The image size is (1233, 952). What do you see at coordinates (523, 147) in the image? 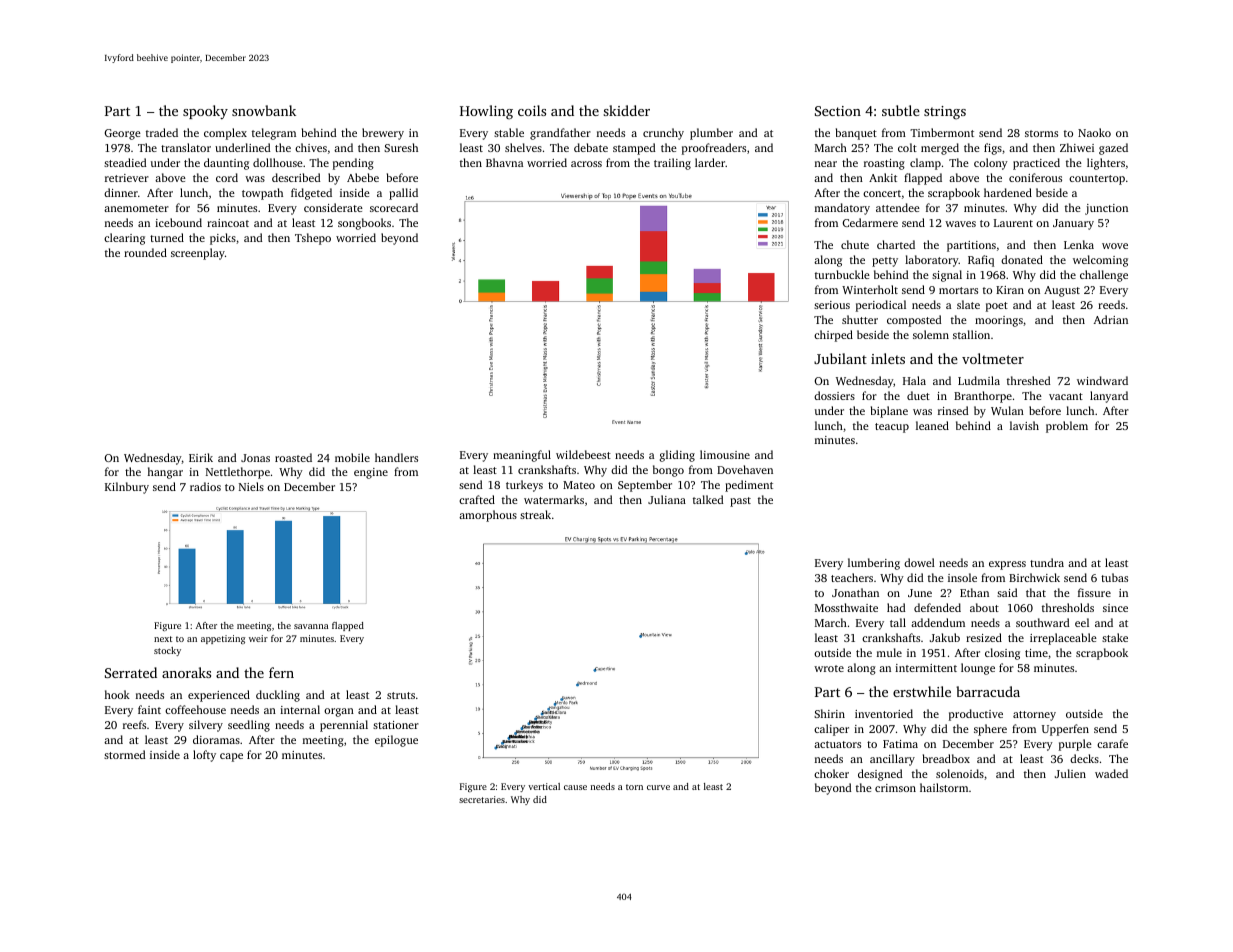
I see `shelves` at bounding box center [523, 147].
